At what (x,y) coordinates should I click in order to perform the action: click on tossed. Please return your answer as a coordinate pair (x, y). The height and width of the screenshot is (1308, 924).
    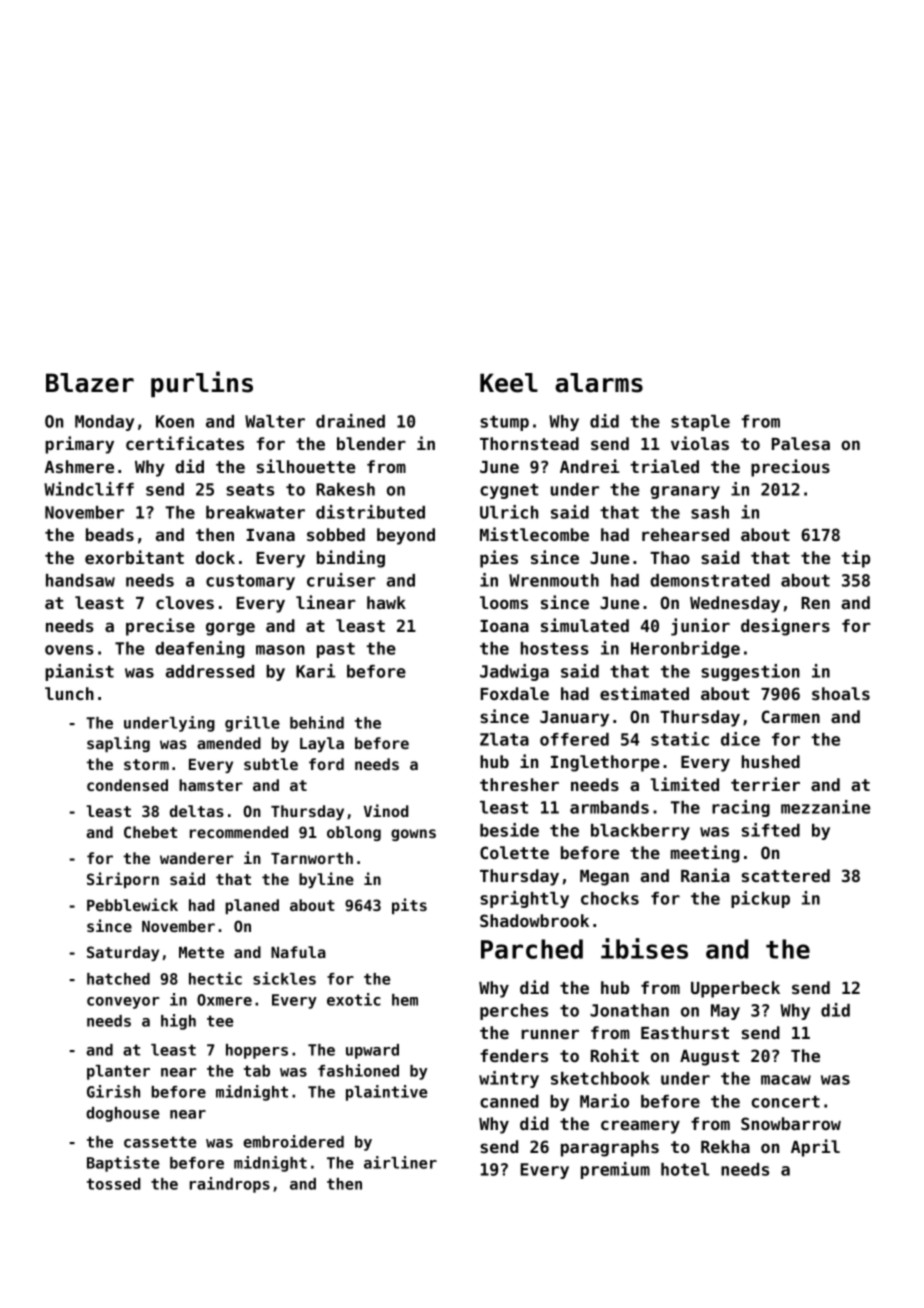
    Looking at the image, I should click on (113, 1184).
